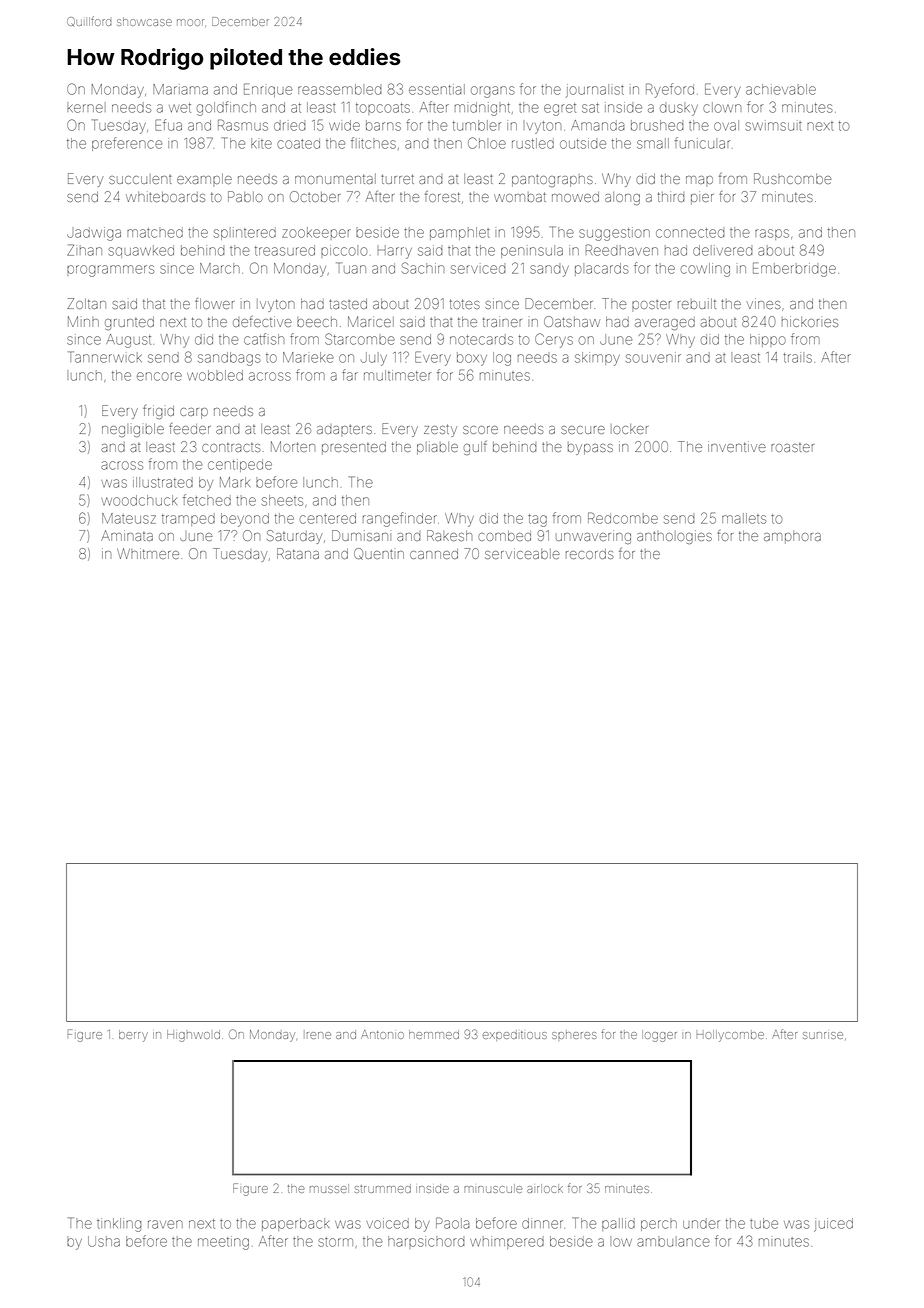 Image resolution: width=924 pixels, height=1308 pixels. What do you see at coordinates (104, 1241) in the screenshot?
I see `Usha` at bounding box center [104, 1241].
